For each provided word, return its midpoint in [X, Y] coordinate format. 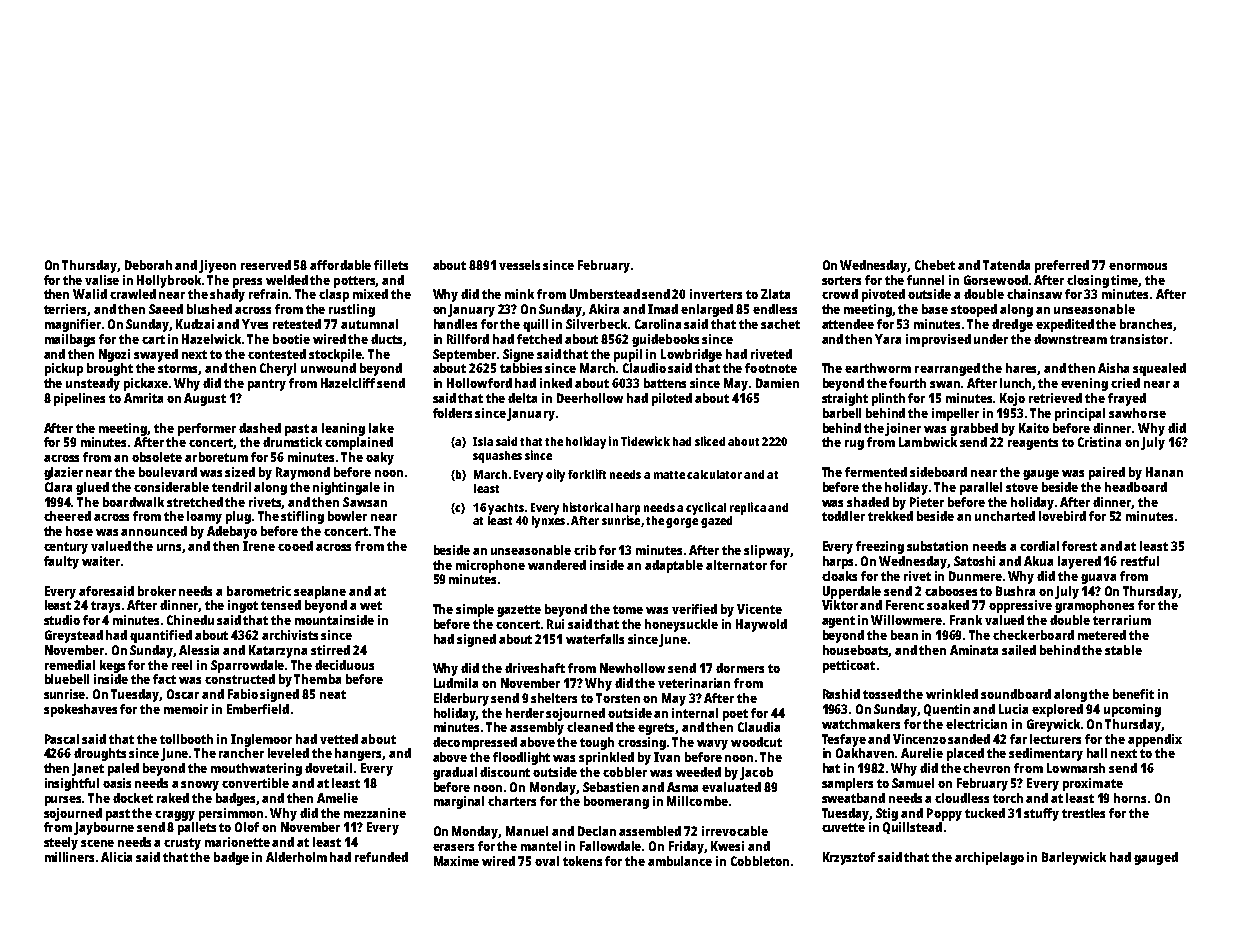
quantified [161, 636]
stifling [302, 517]
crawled [133, 294]
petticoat [849, 666]
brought [110, 369]
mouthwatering [256, 769]
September [464, 355]
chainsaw [1034, 294]
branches [1146, 324]
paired [1107, 473]
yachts [506, 509]
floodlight [521, 758]
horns [1130, 798]
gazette [519, 611]
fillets [391, 265]
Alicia [116, 857]
